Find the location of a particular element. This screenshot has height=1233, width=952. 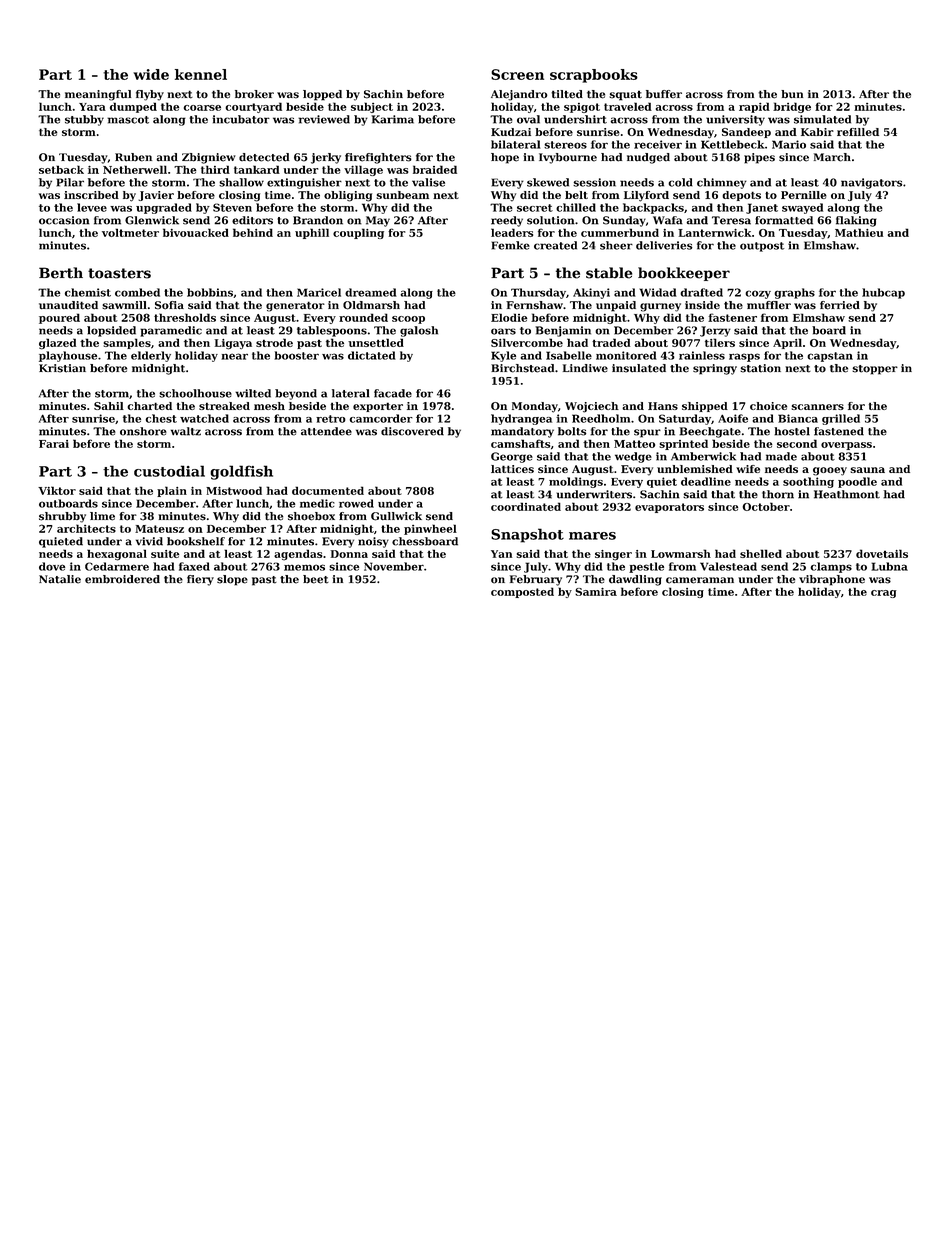

March is located at coordinates (832, 157).
